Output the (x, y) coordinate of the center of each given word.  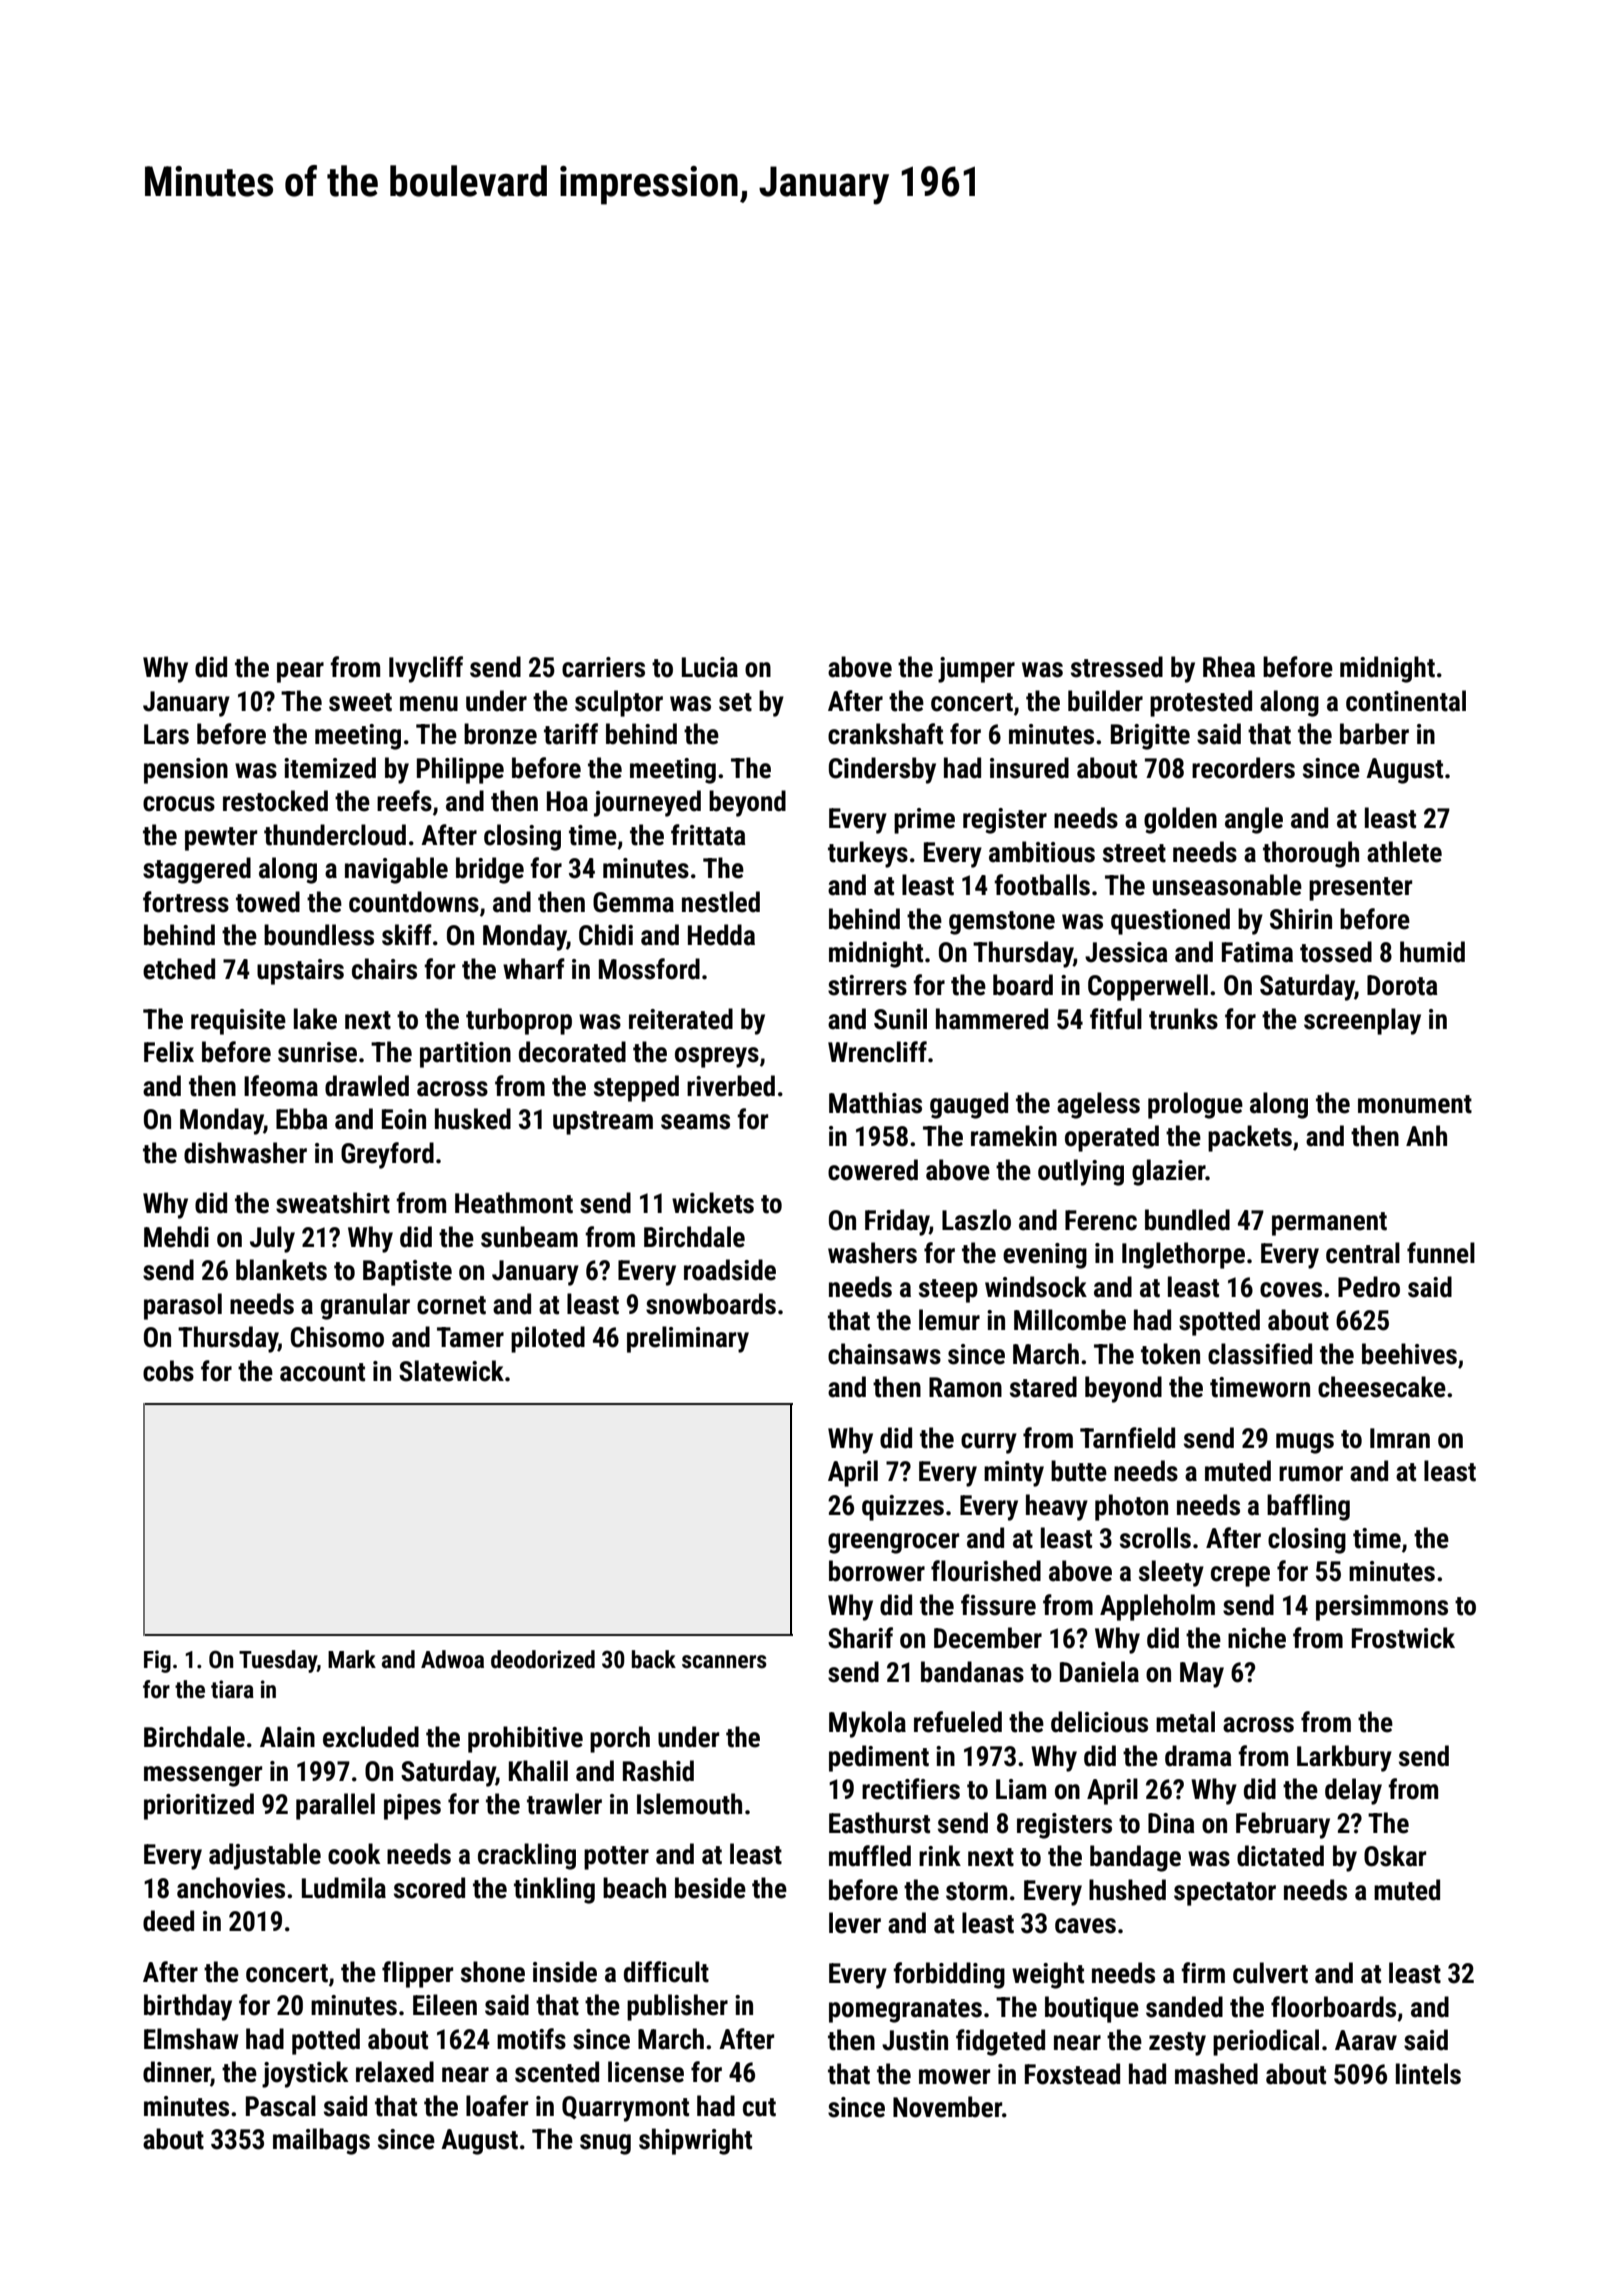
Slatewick (451, 1371)
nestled (721, 902)
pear (300, 672)
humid (1432, 952)
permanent (1329, 1224)
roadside (730, 1270)
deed (168, 1921)
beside (710, 1888)
